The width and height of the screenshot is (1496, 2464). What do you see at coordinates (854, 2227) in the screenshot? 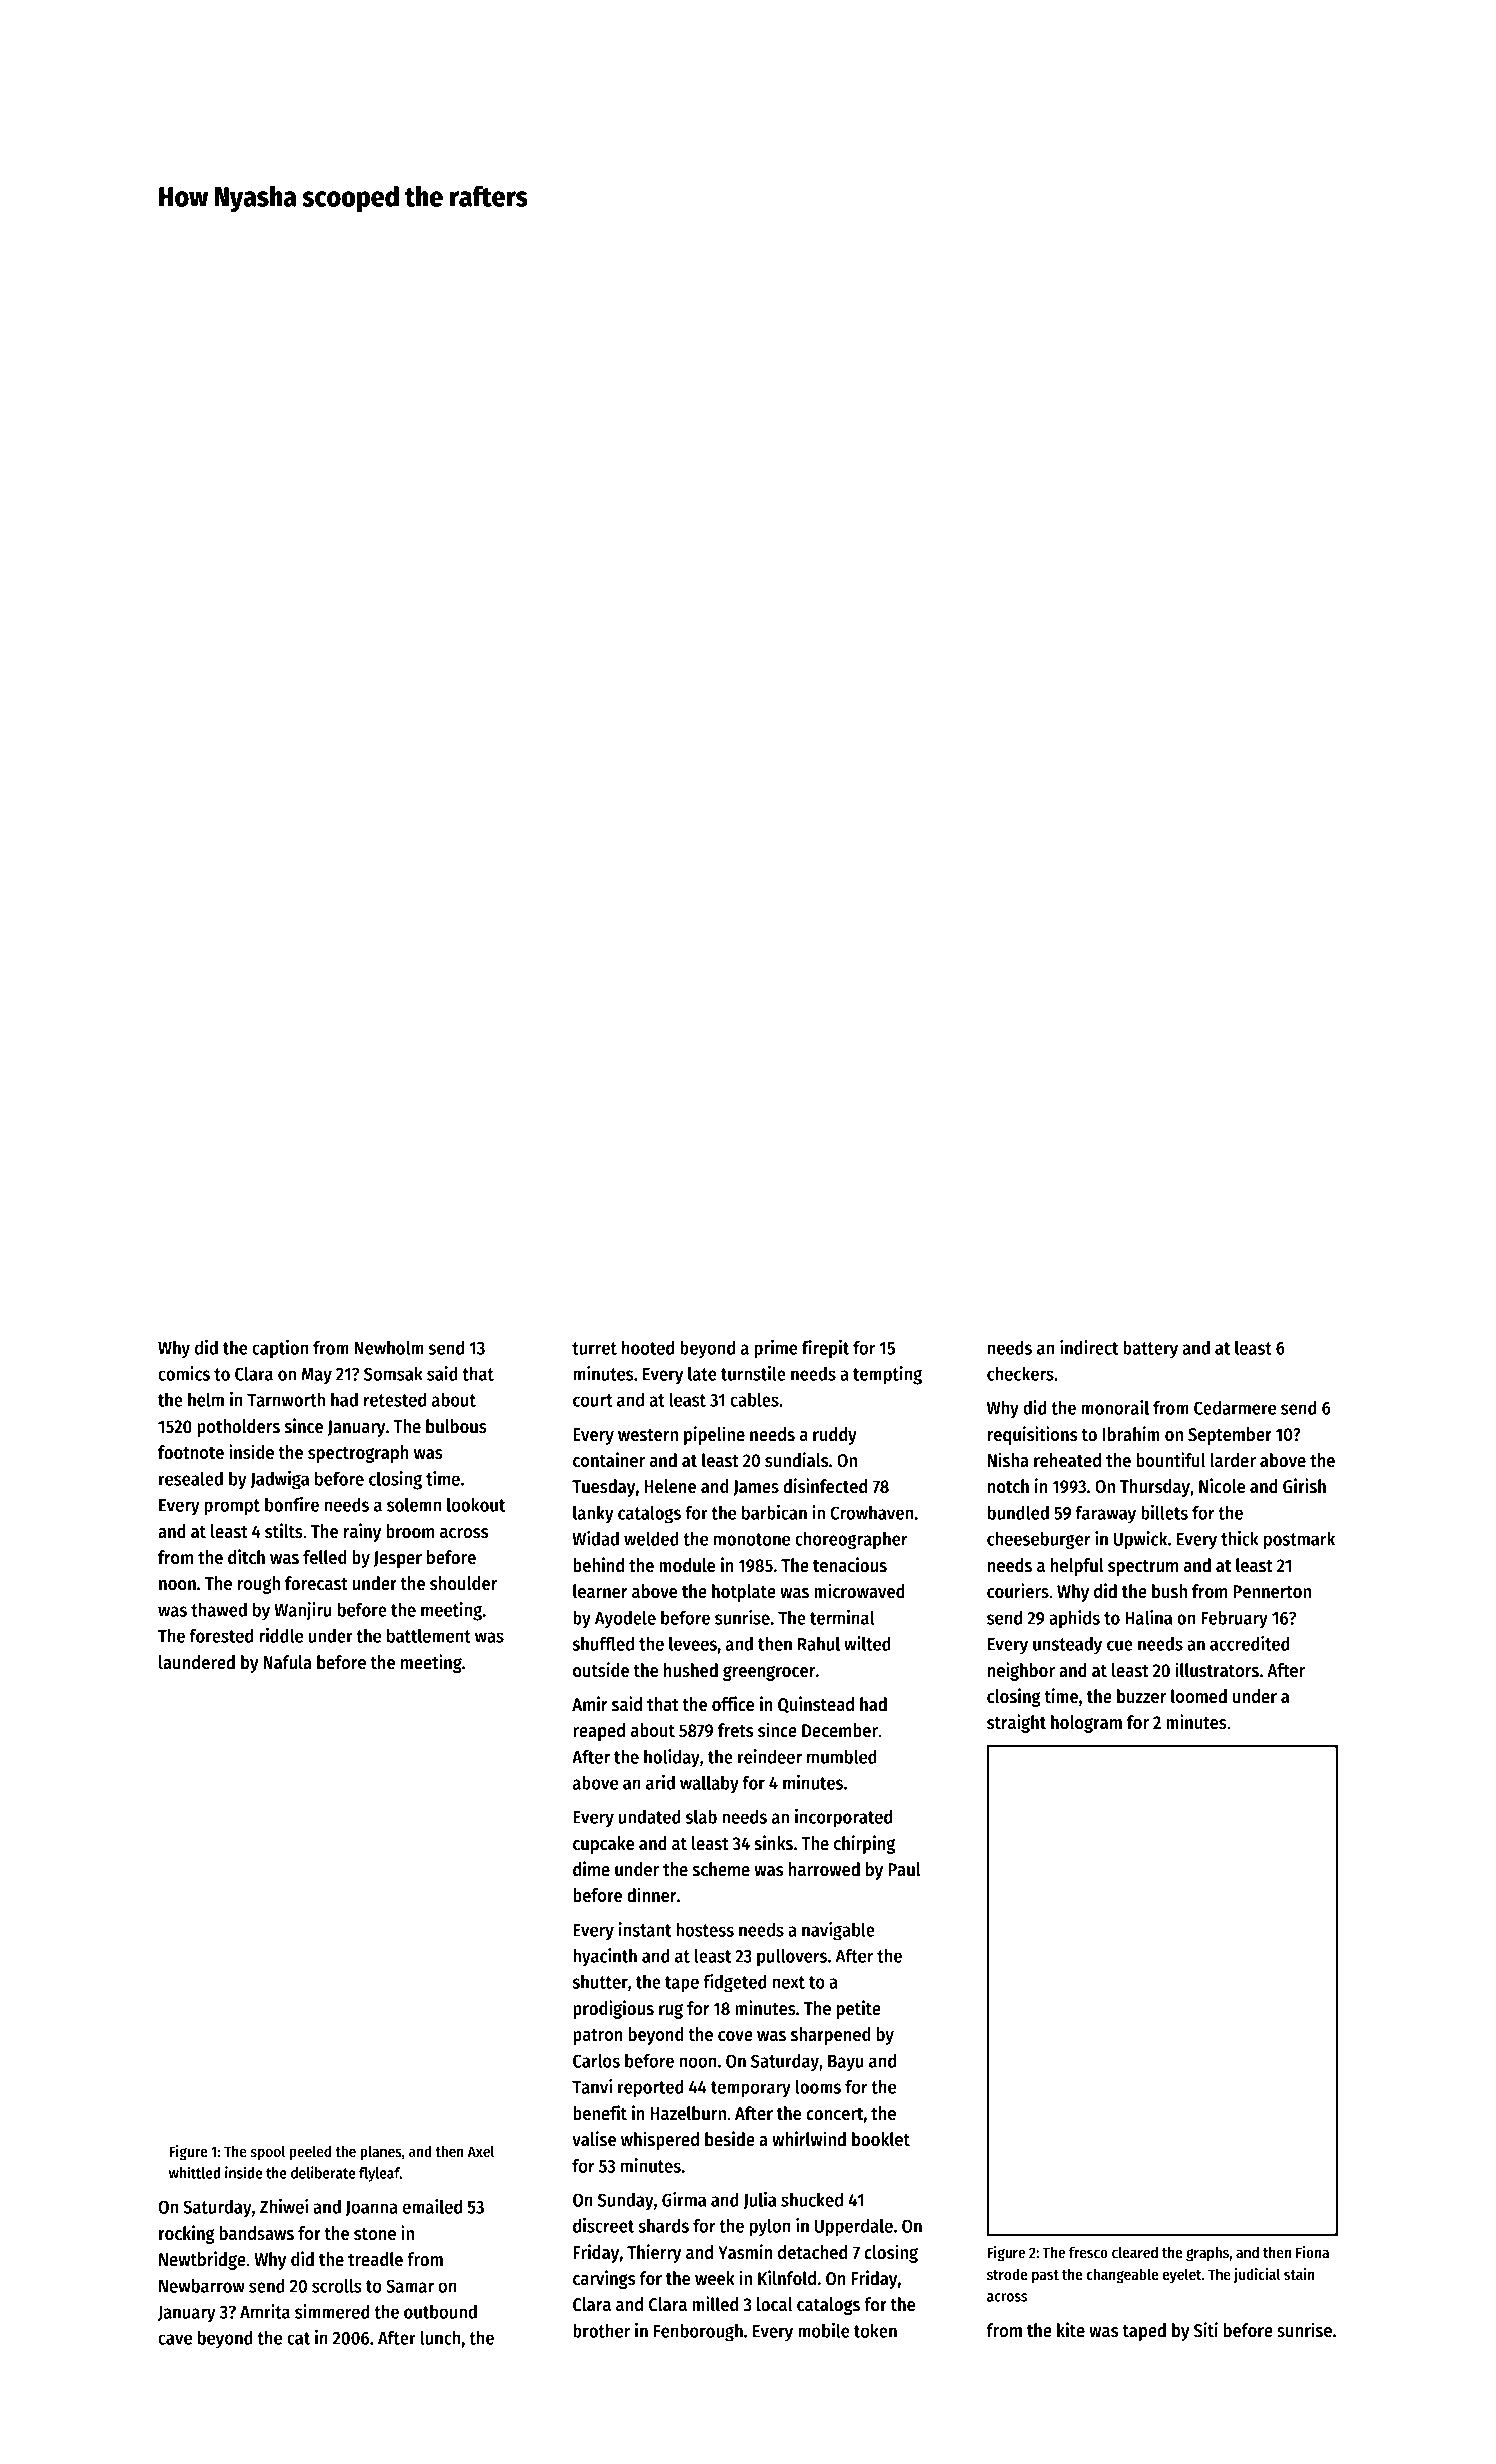
I see `Upperdale` at bounding box center [854, 2227].
